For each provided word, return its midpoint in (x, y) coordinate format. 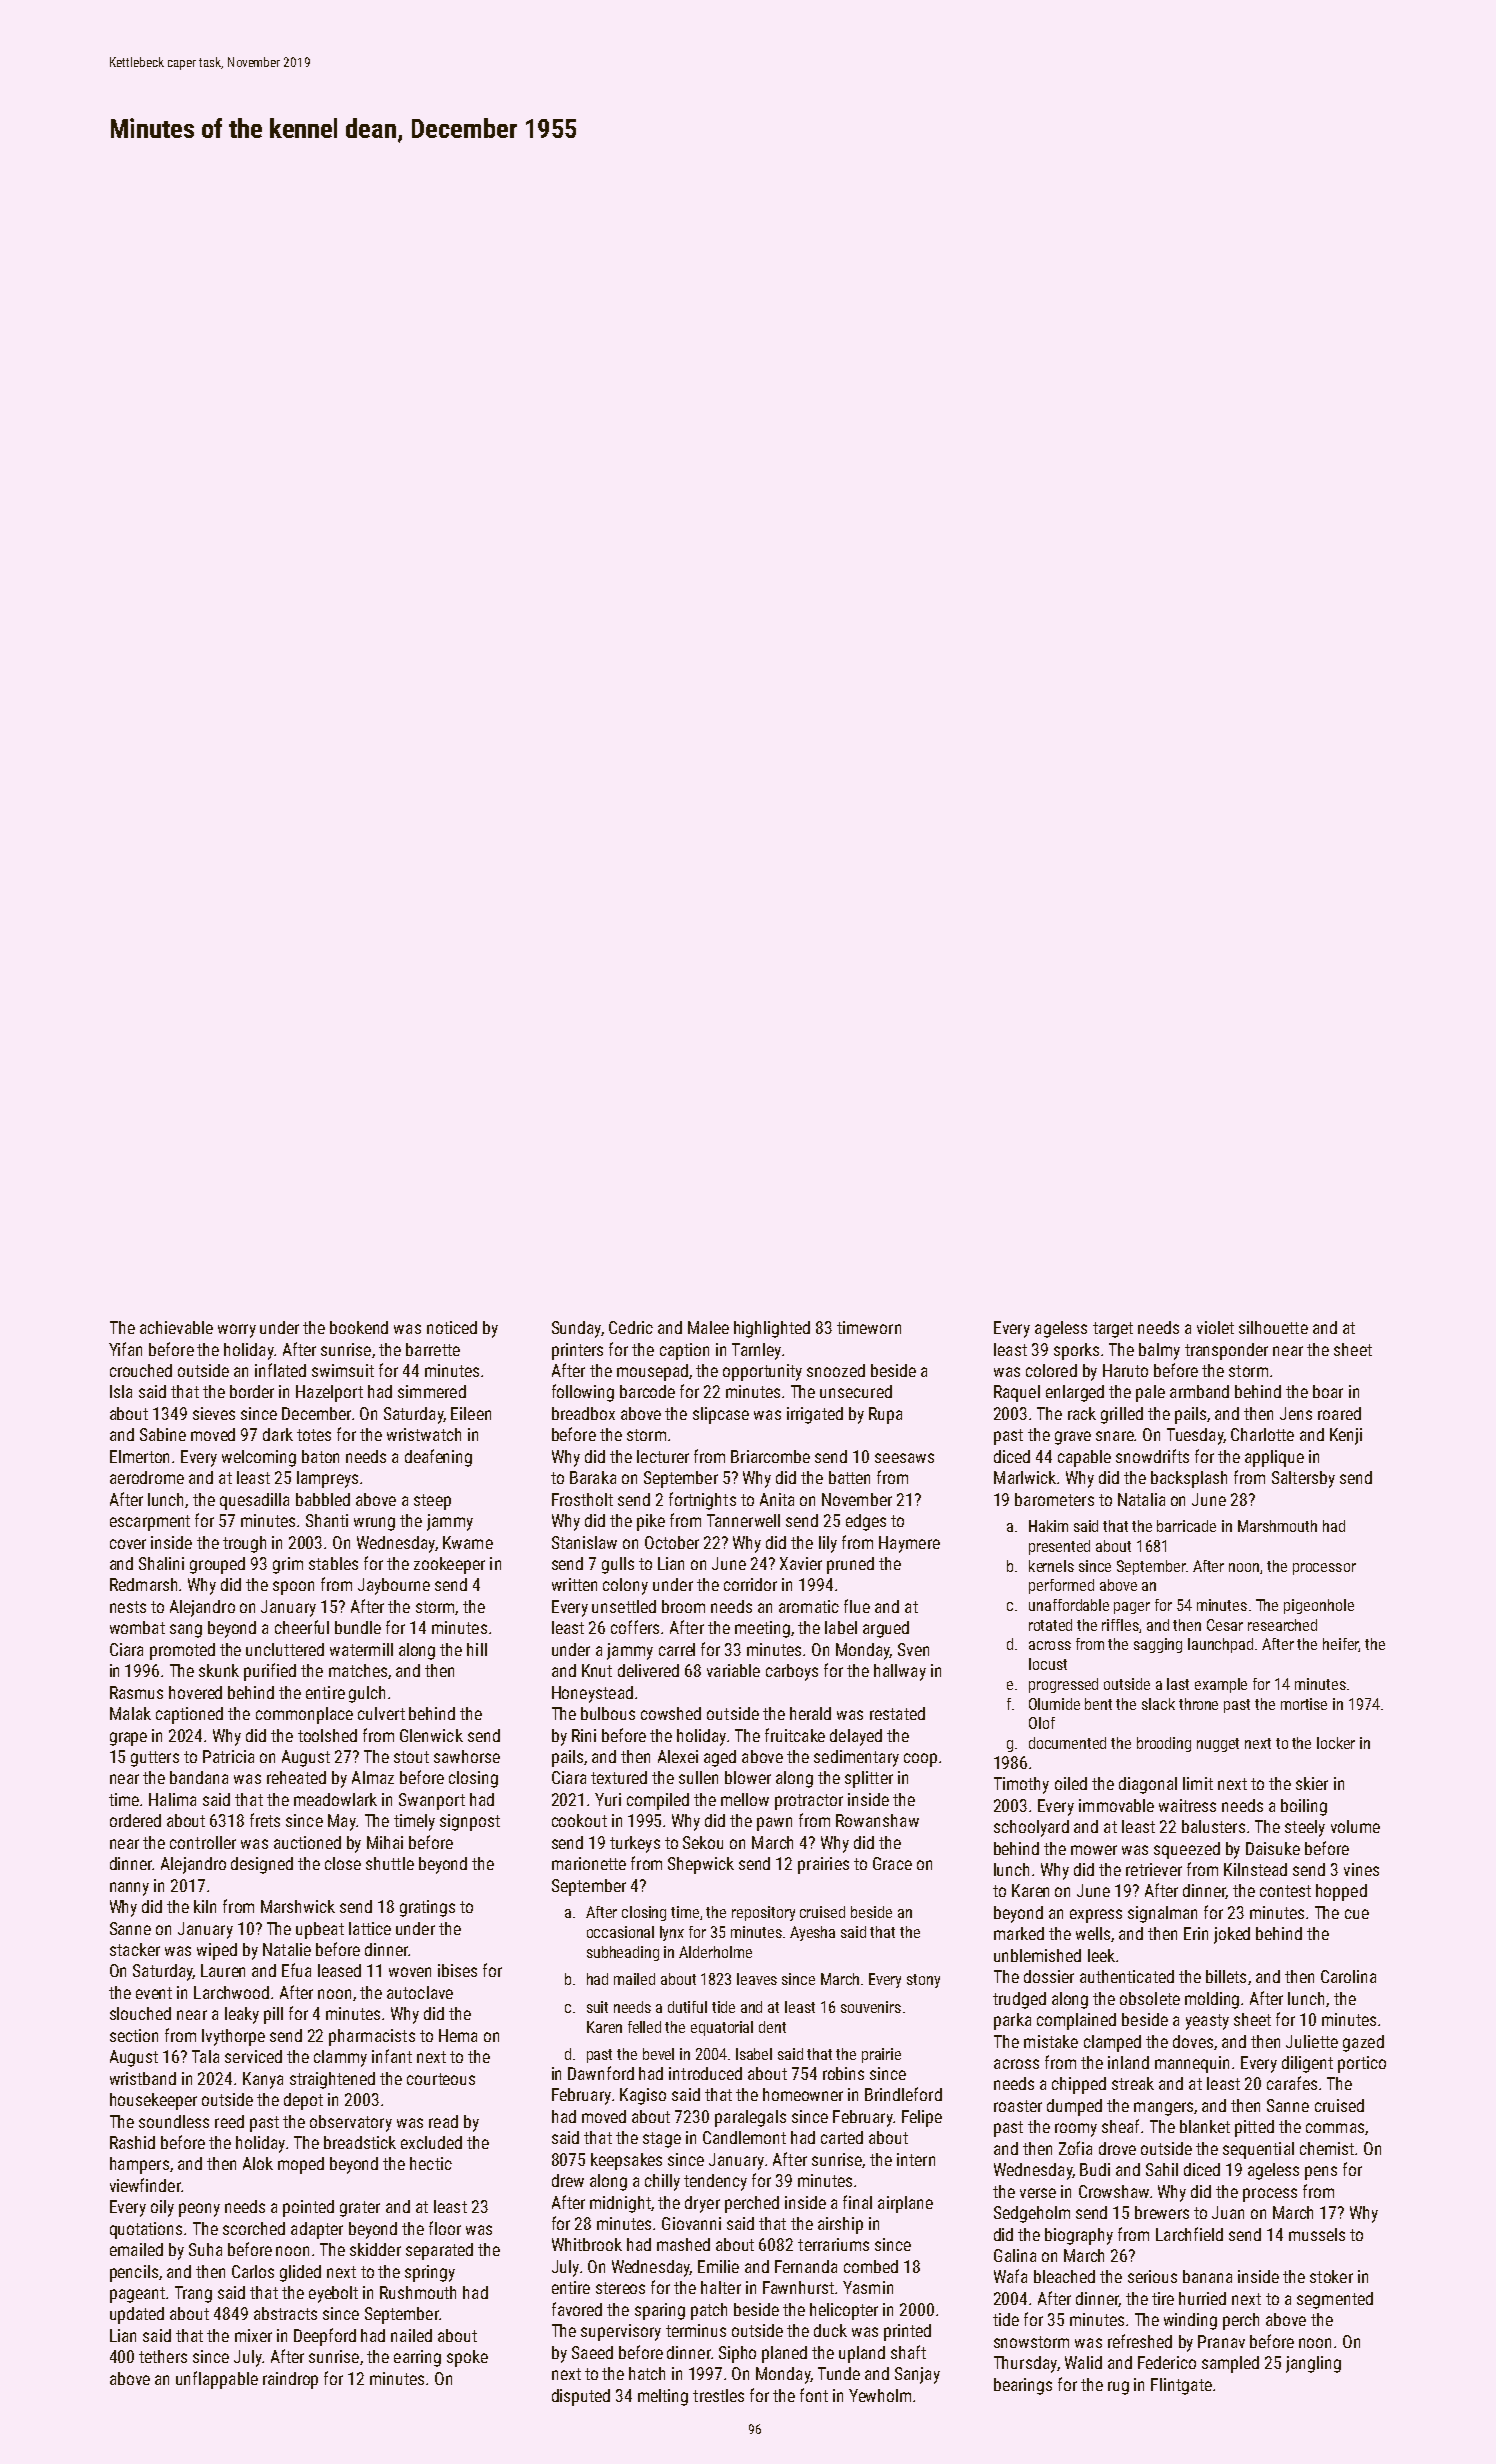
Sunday (576, 1329)
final (857, 2202)
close (343, 1863)
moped (301, 2165)
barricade (1186, 1526)
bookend (359, 1327)
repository (763, 1913)
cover (128, 1544)
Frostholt (582, 1499)
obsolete (1150, 1998)
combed (871, 2266)
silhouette (1273, 1327)
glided (300, 2273)
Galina (1015, 2255)
